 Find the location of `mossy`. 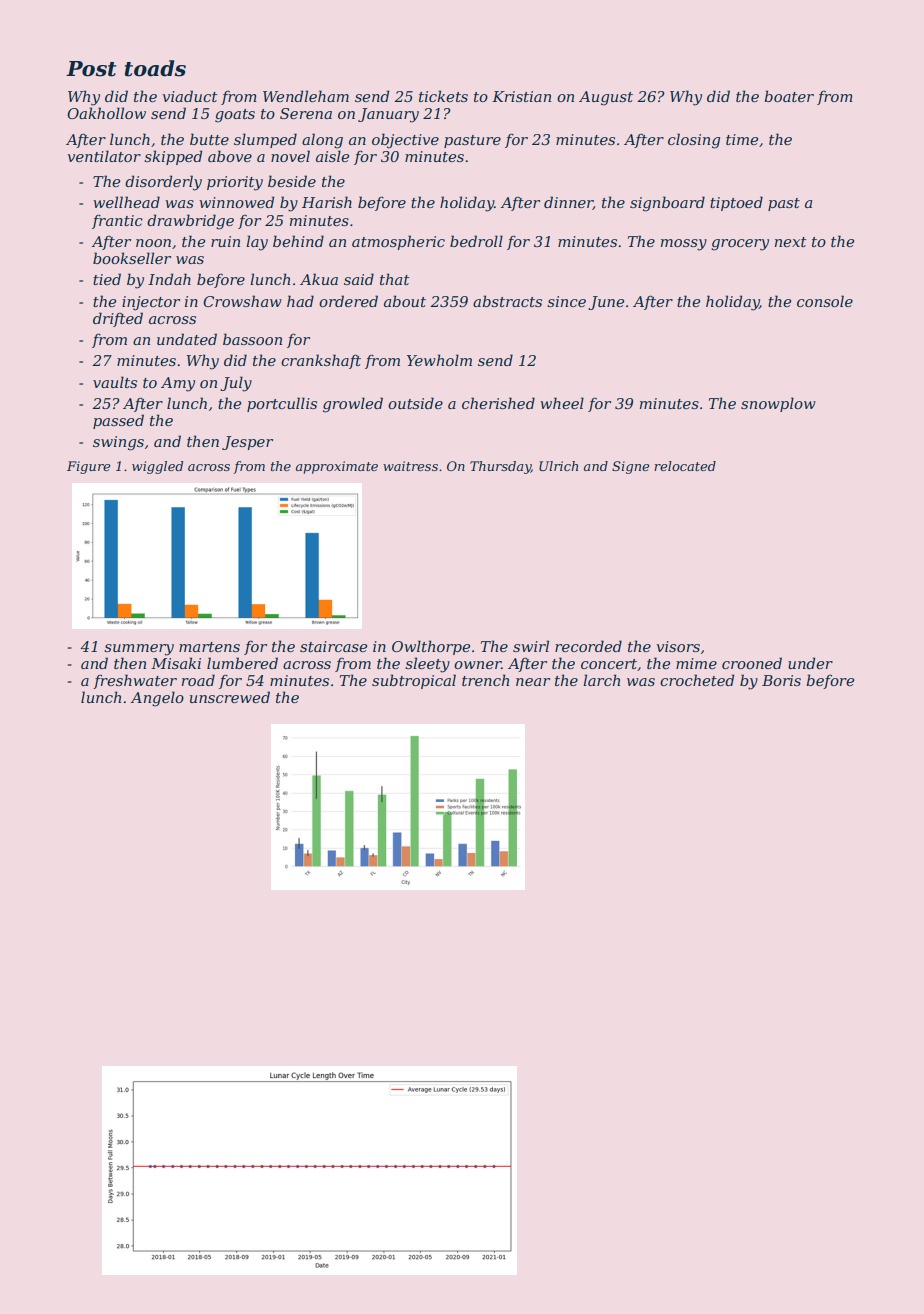

mossy is located at coordinates (684, 245).
